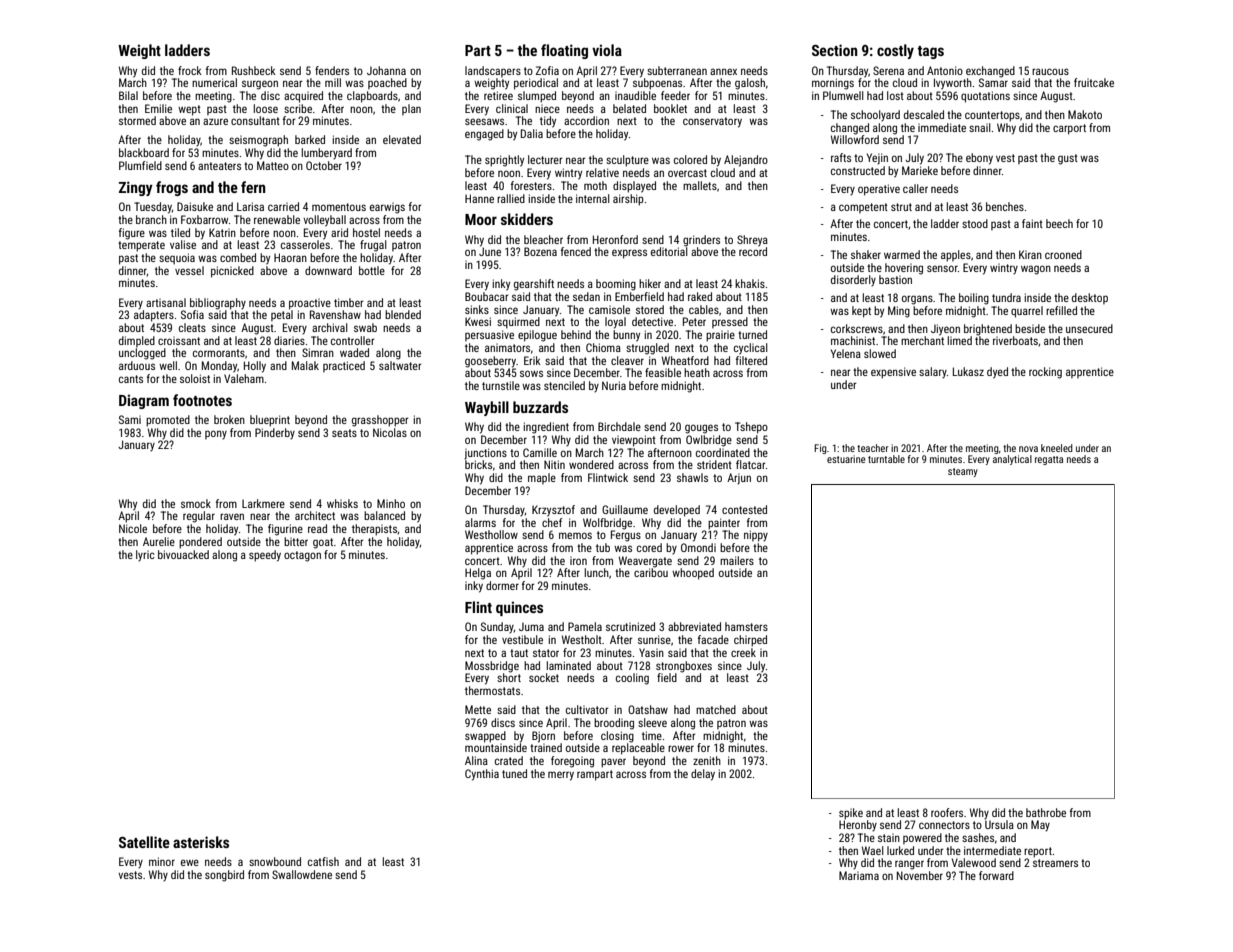 The width and height of the screenshot is (1233, 952). What do you see at coordinates (497, 627) in the screenshot?
I see `Sunday` at bounding box center [497, 627].
